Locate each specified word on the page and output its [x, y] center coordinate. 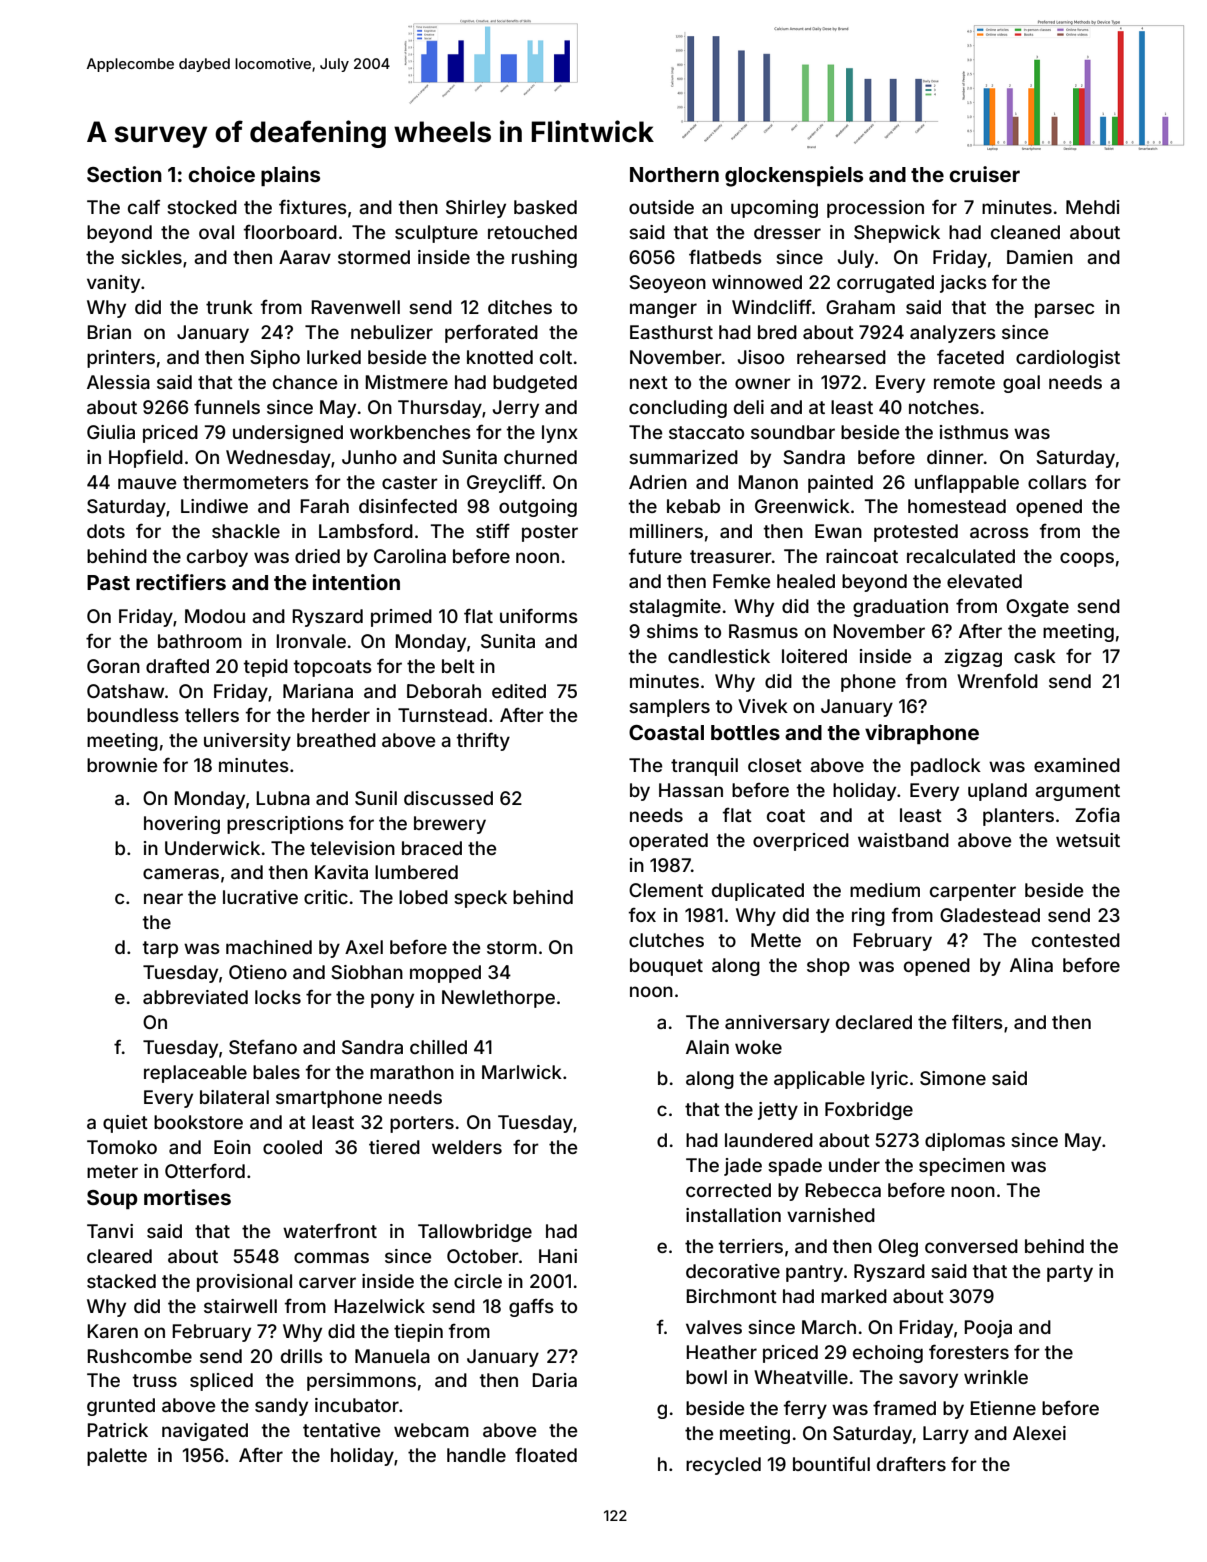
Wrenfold [997, 680]
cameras [181, 873]
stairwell [240, 1306]
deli [749, 407]
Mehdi [1093, 207]
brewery [450, 825]
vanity [113, 284]
